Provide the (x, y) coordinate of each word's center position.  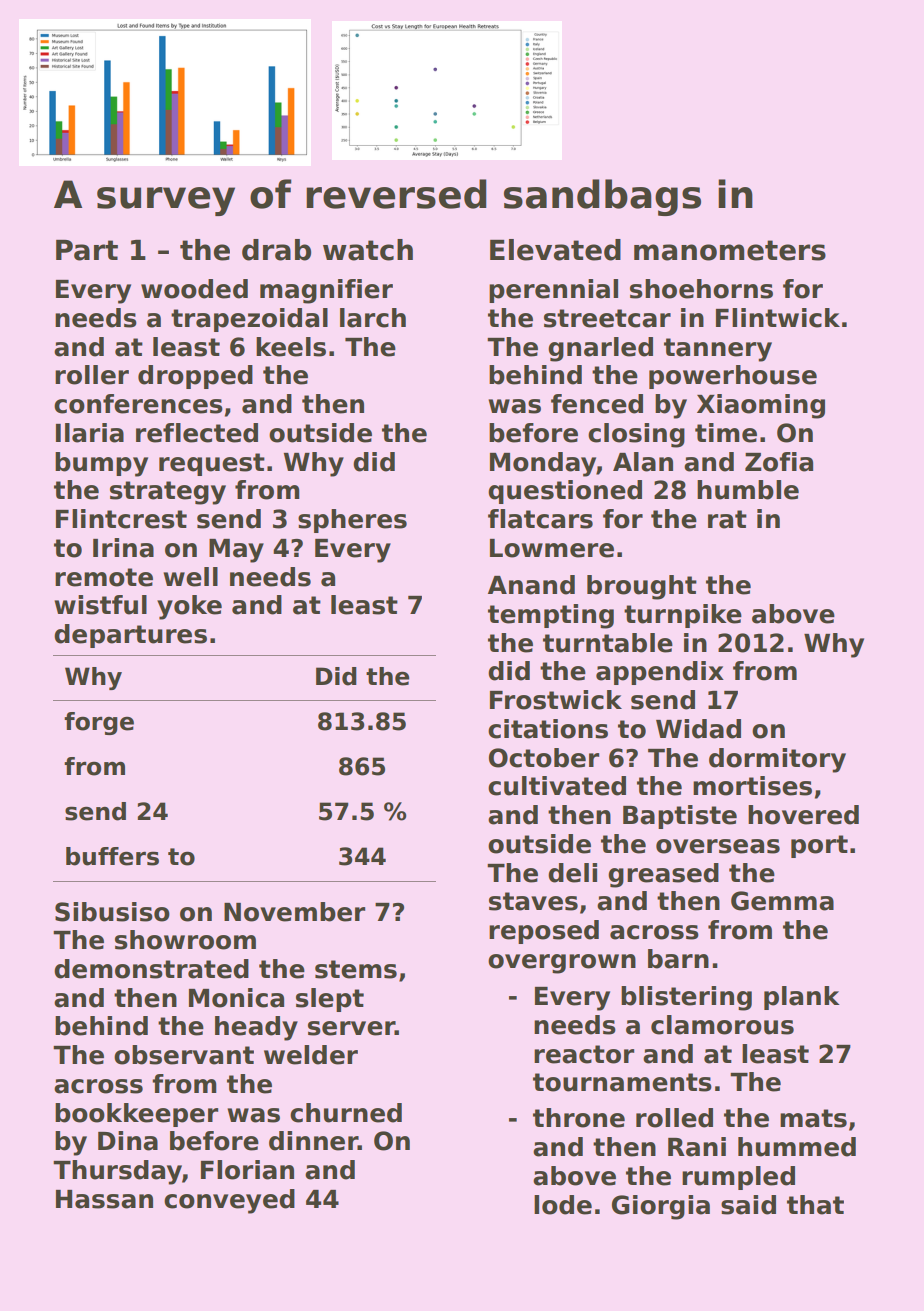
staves (533, 901)
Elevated (555, 250)
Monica (236, 998)
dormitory (777, 760)
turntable (608, 643)
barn (678, 959)
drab (276, 250)
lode (563, 1205)
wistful (100, 605)
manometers (730, 250)
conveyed (229, 1201)
